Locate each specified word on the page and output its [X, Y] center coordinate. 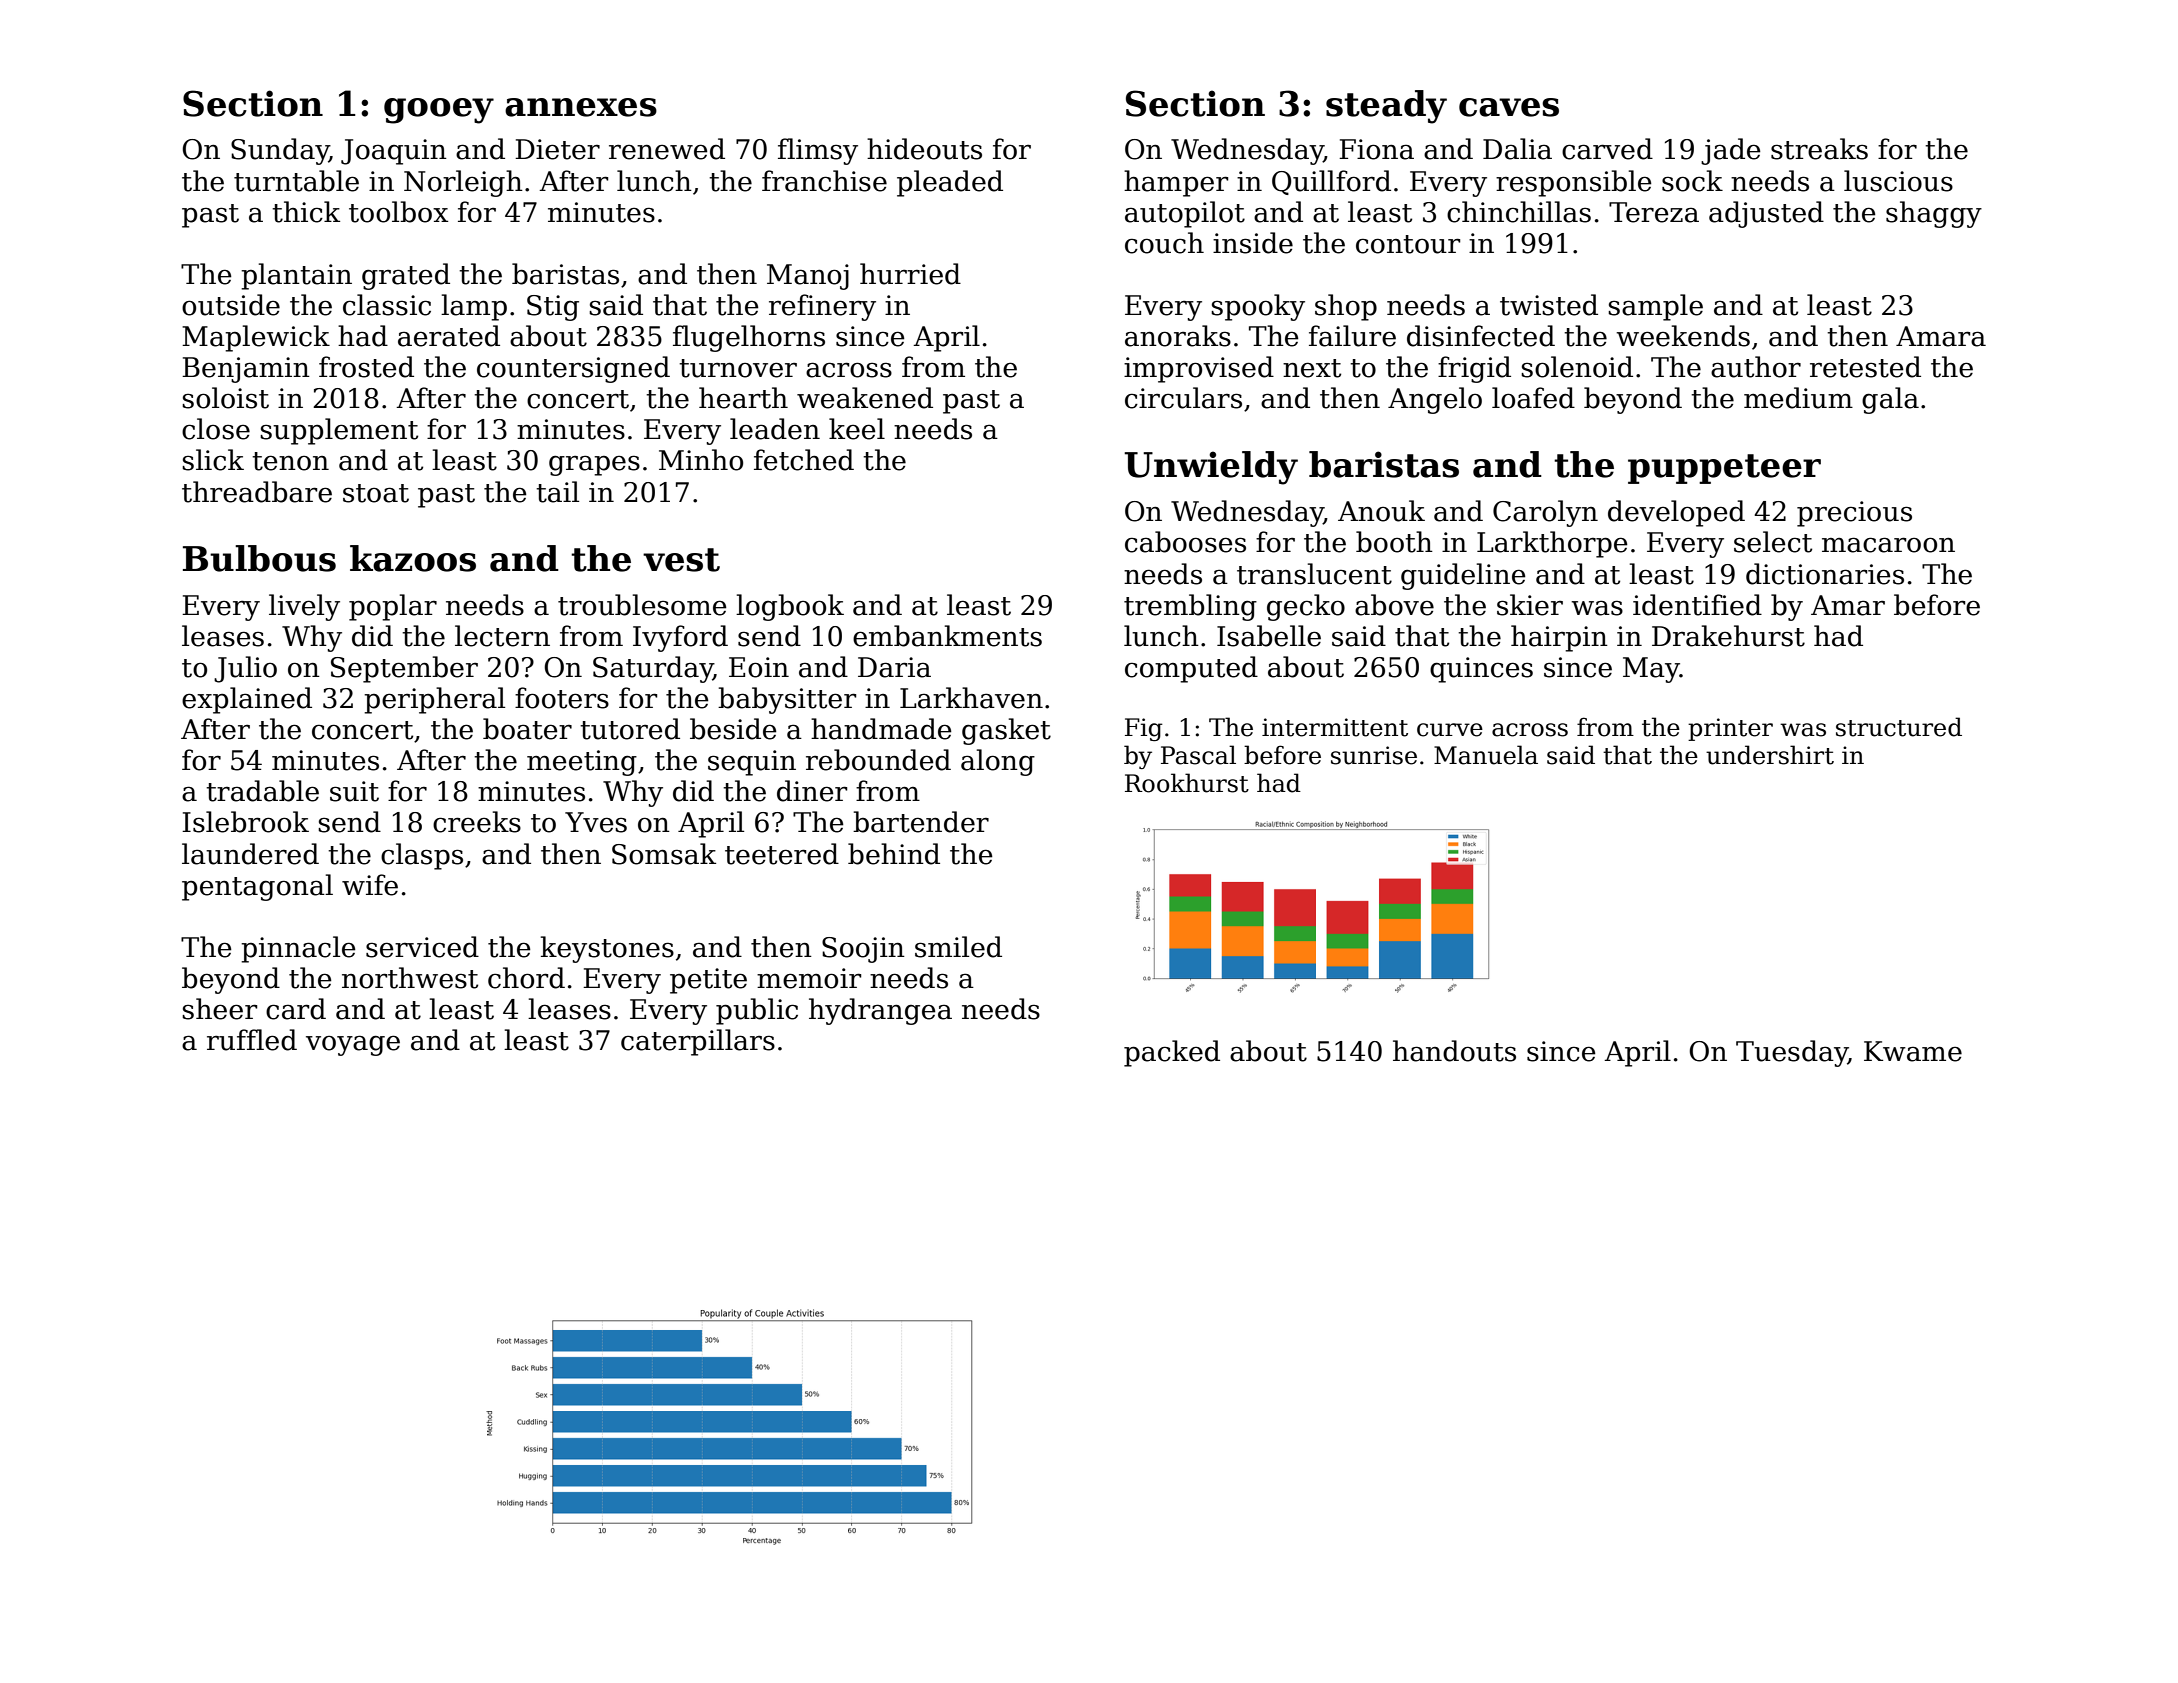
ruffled [252, 1040]
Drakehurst [1728, 636]
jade [1731, 151]
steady [1386, 107]
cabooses [1185, 542]
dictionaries [1825, 574]
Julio [245, 669]
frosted [366, 367]
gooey [439, 111]
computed [1191, 669]
